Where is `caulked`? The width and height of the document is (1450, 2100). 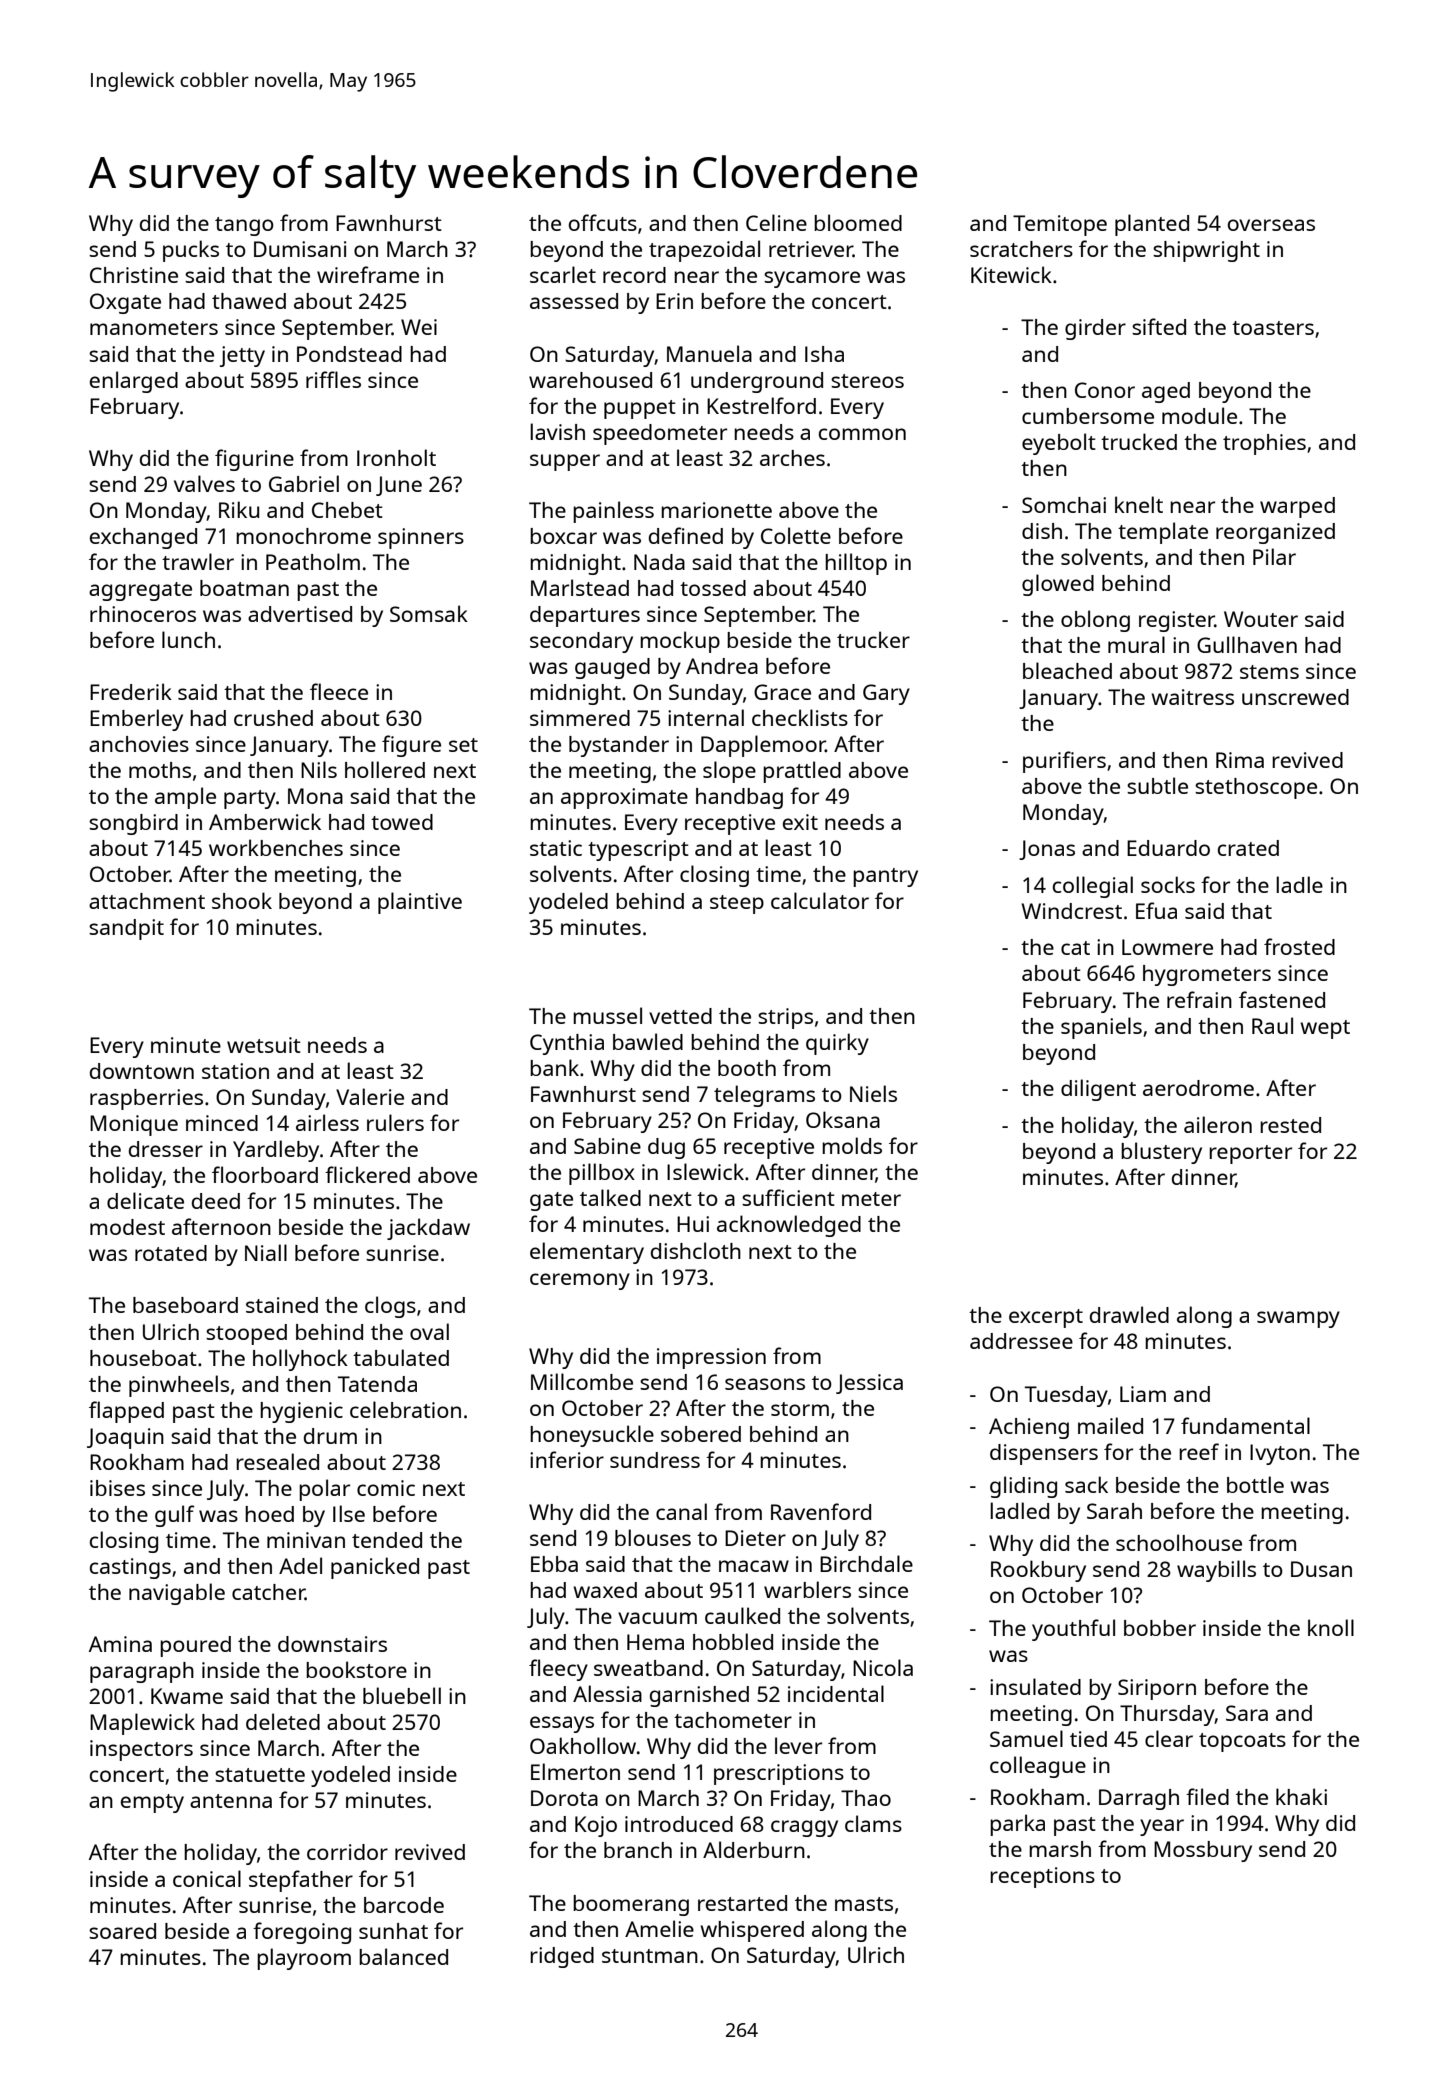
caulked is located at coordinates (742, 1615).
